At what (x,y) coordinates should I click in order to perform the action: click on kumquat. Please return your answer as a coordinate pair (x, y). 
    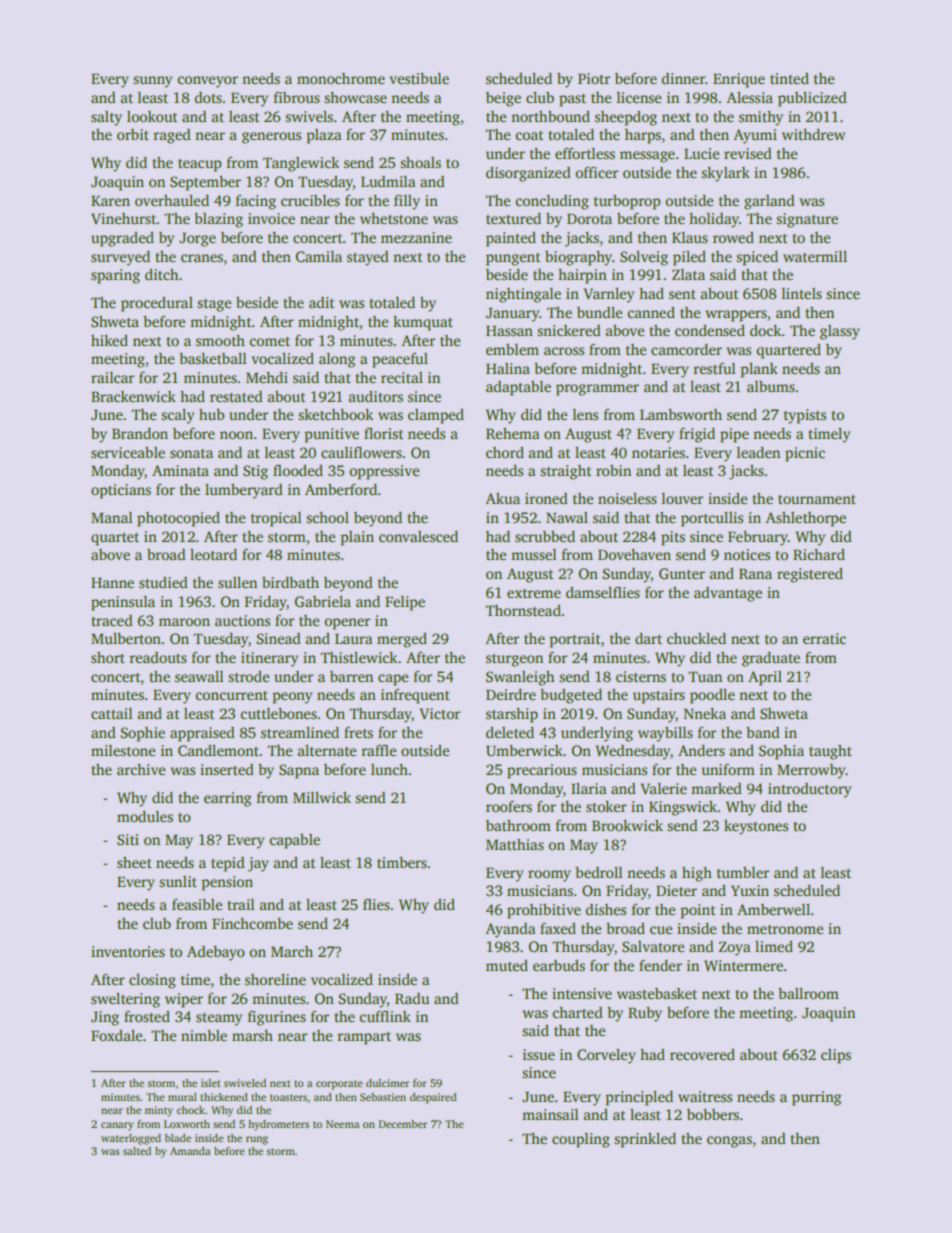
    Looking at the image, I should click on (423, 323).
